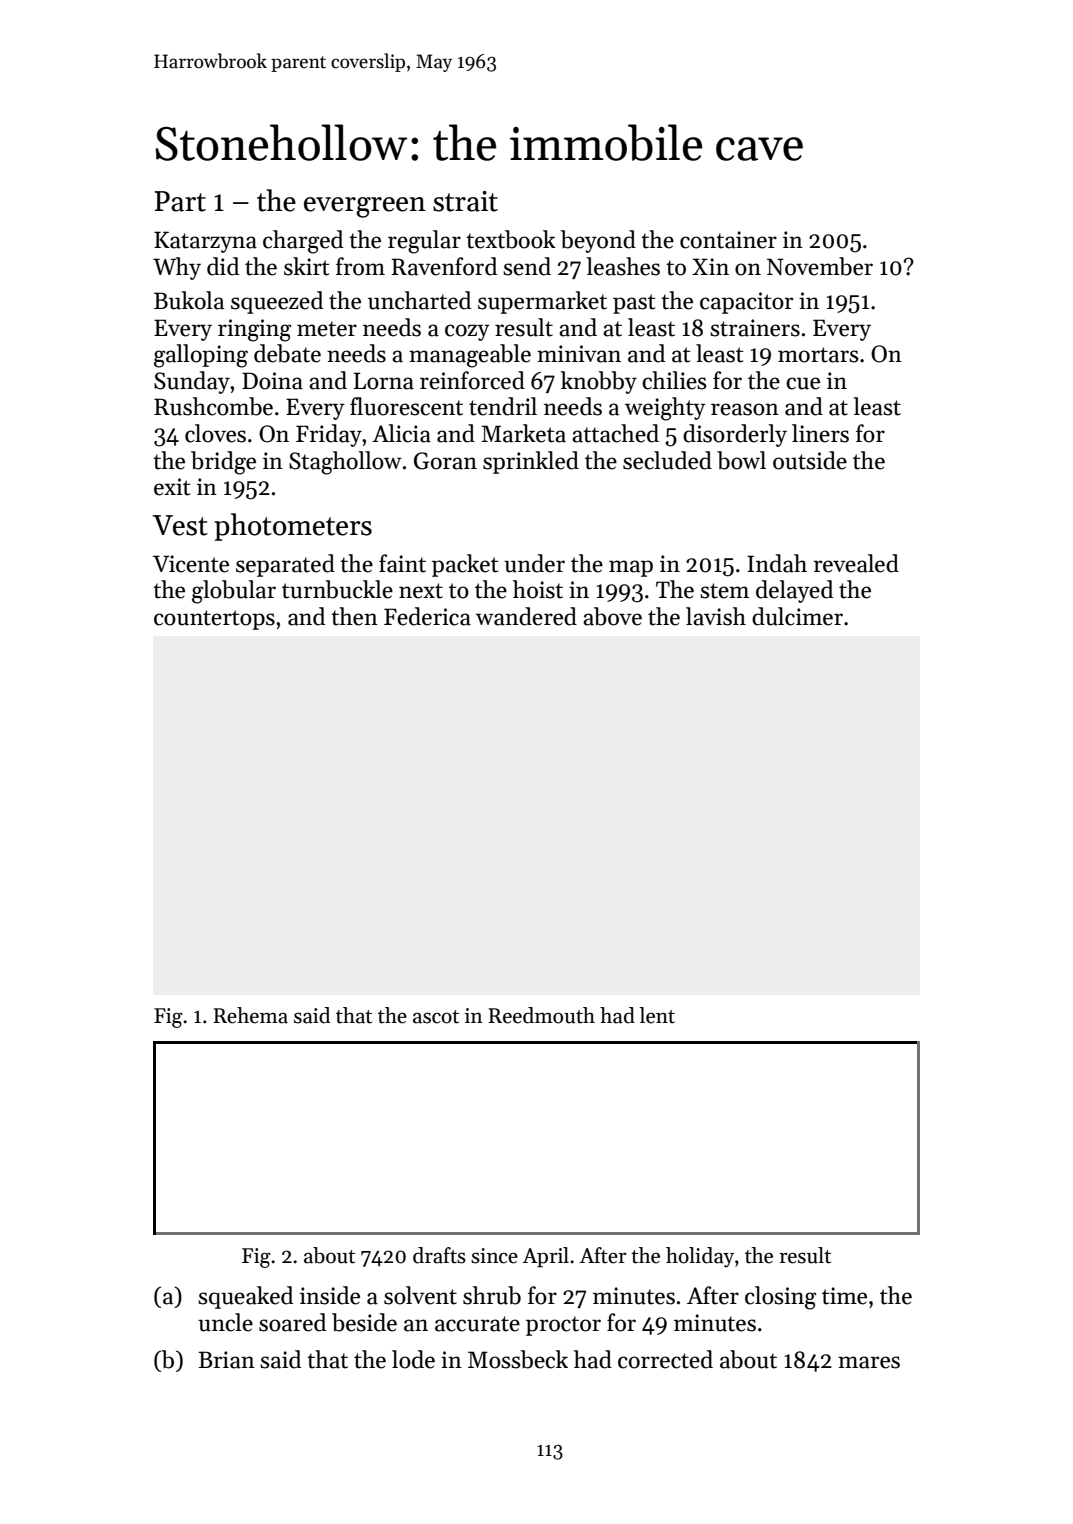  What do you see at coordinates (794, 591) in the screenshot?
I see `delayed` at bounding box center [794, 591].
